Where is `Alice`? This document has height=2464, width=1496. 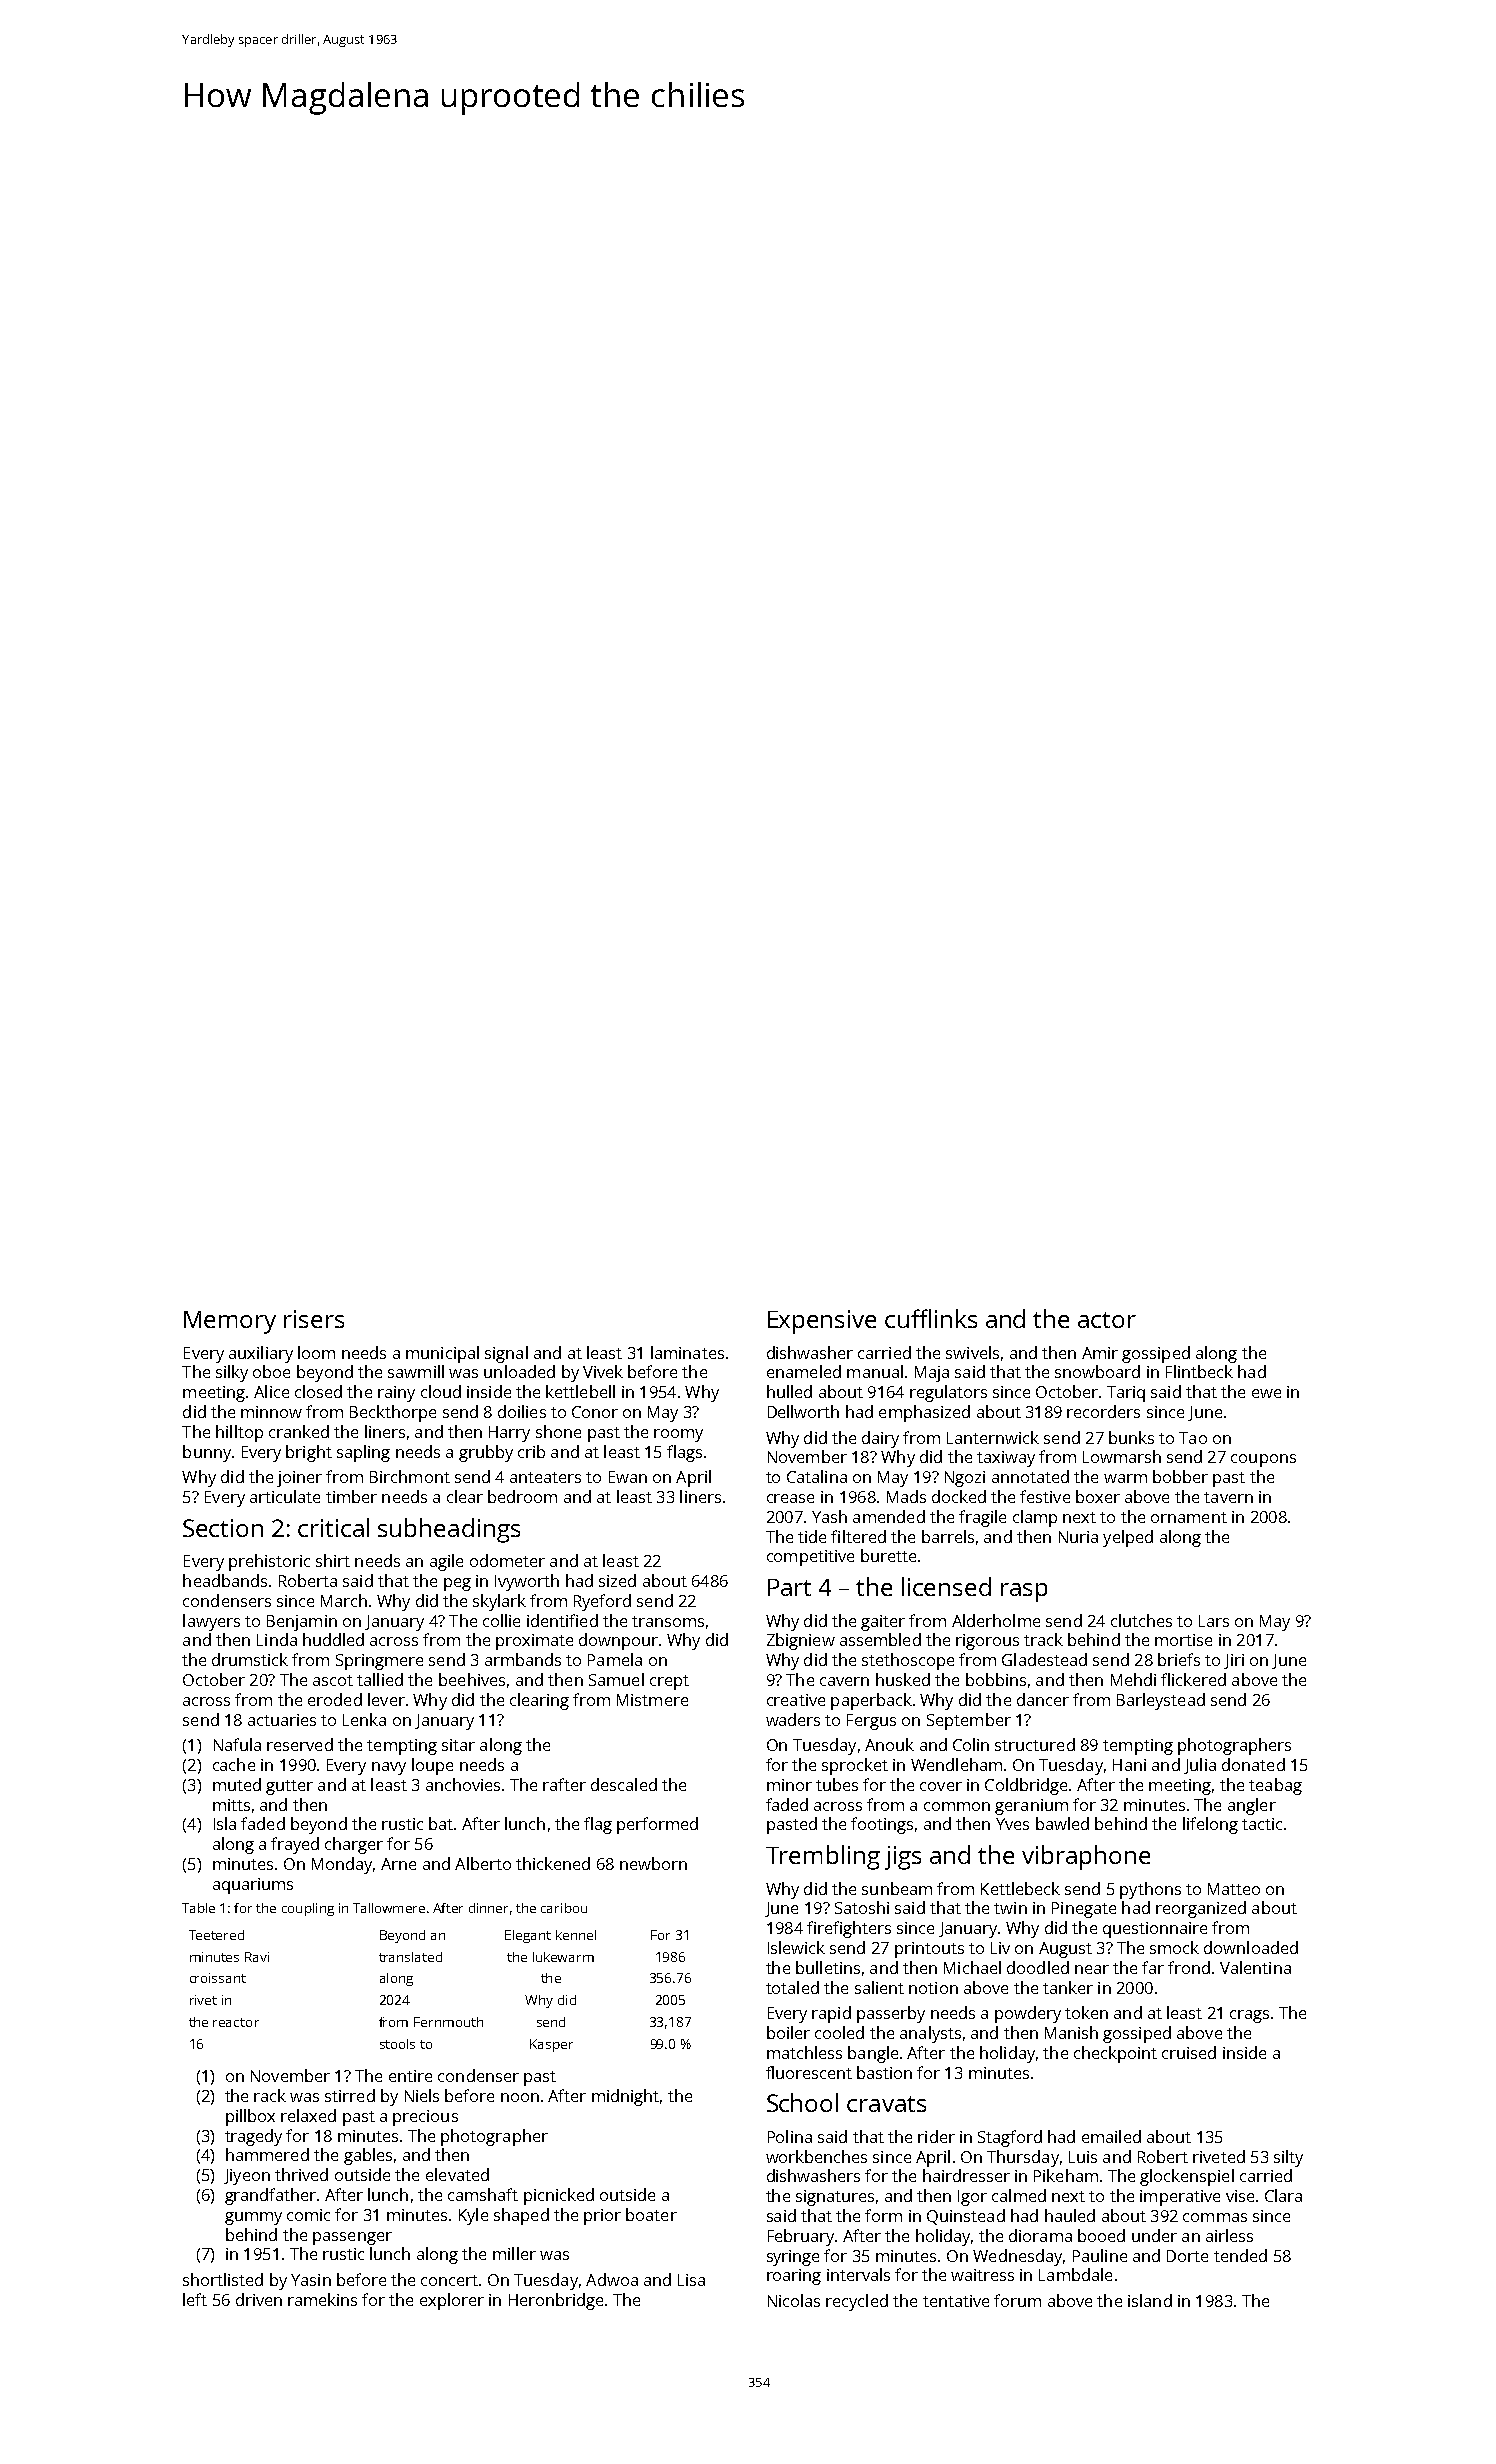
Alice is located at coordinates (271, 1391).
